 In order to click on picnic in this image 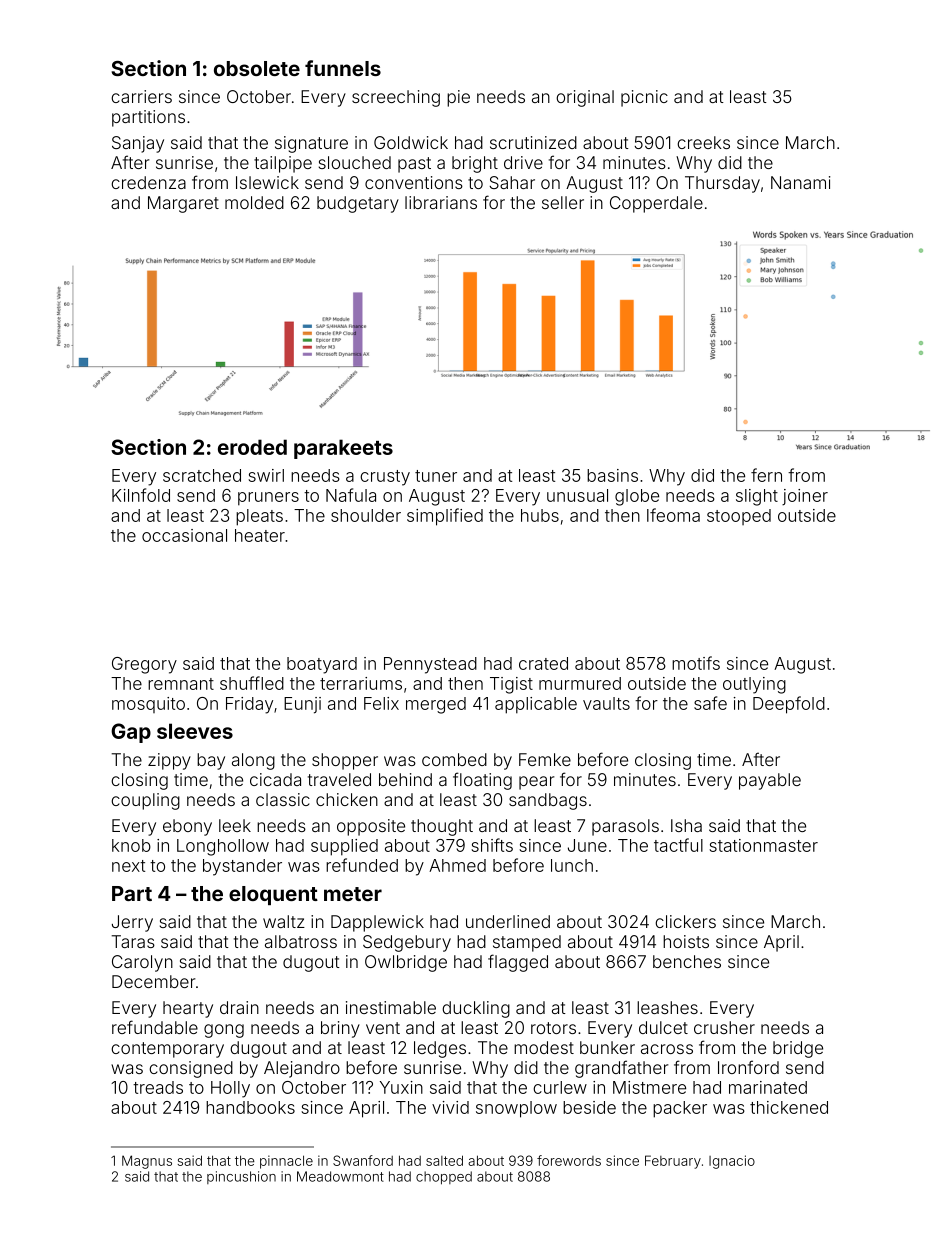, I will do `click(644, 98)`.
